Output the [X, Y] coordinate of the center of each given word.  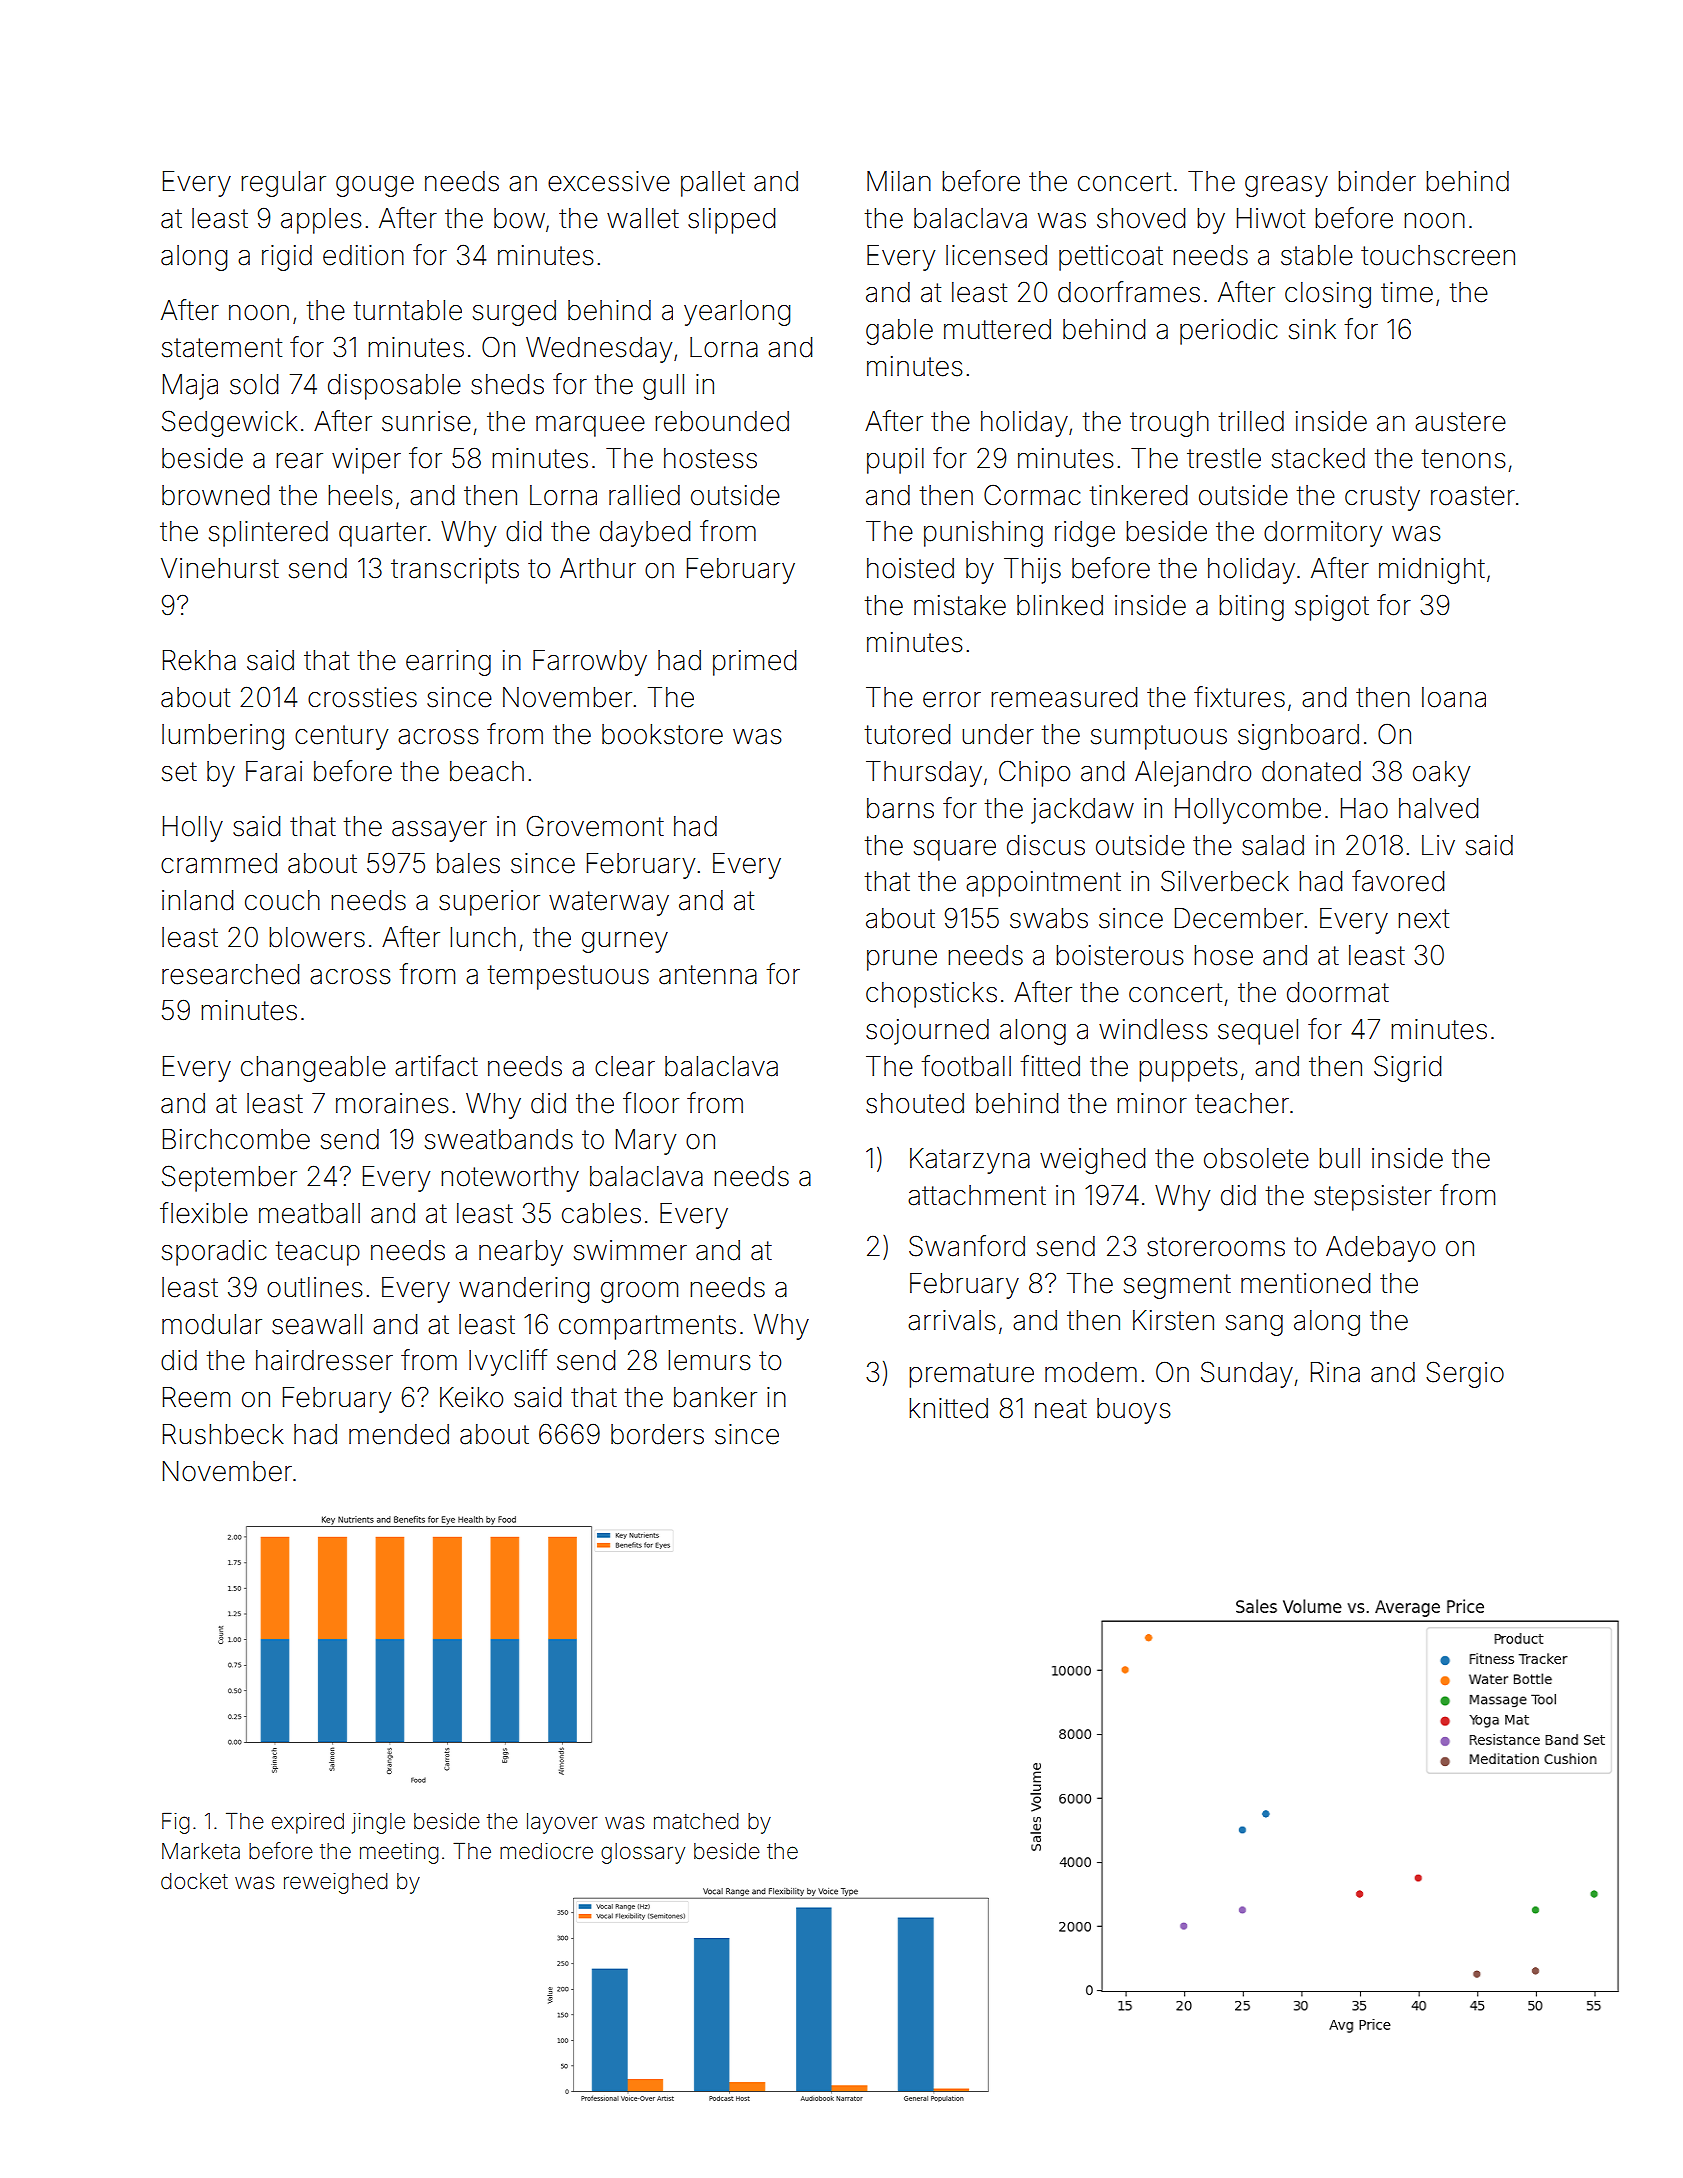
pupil [895, 461]
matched [696, 1821]
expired [308, 1823]
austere [1460, 422]
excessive [609, 181]
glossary [643, 1853]
